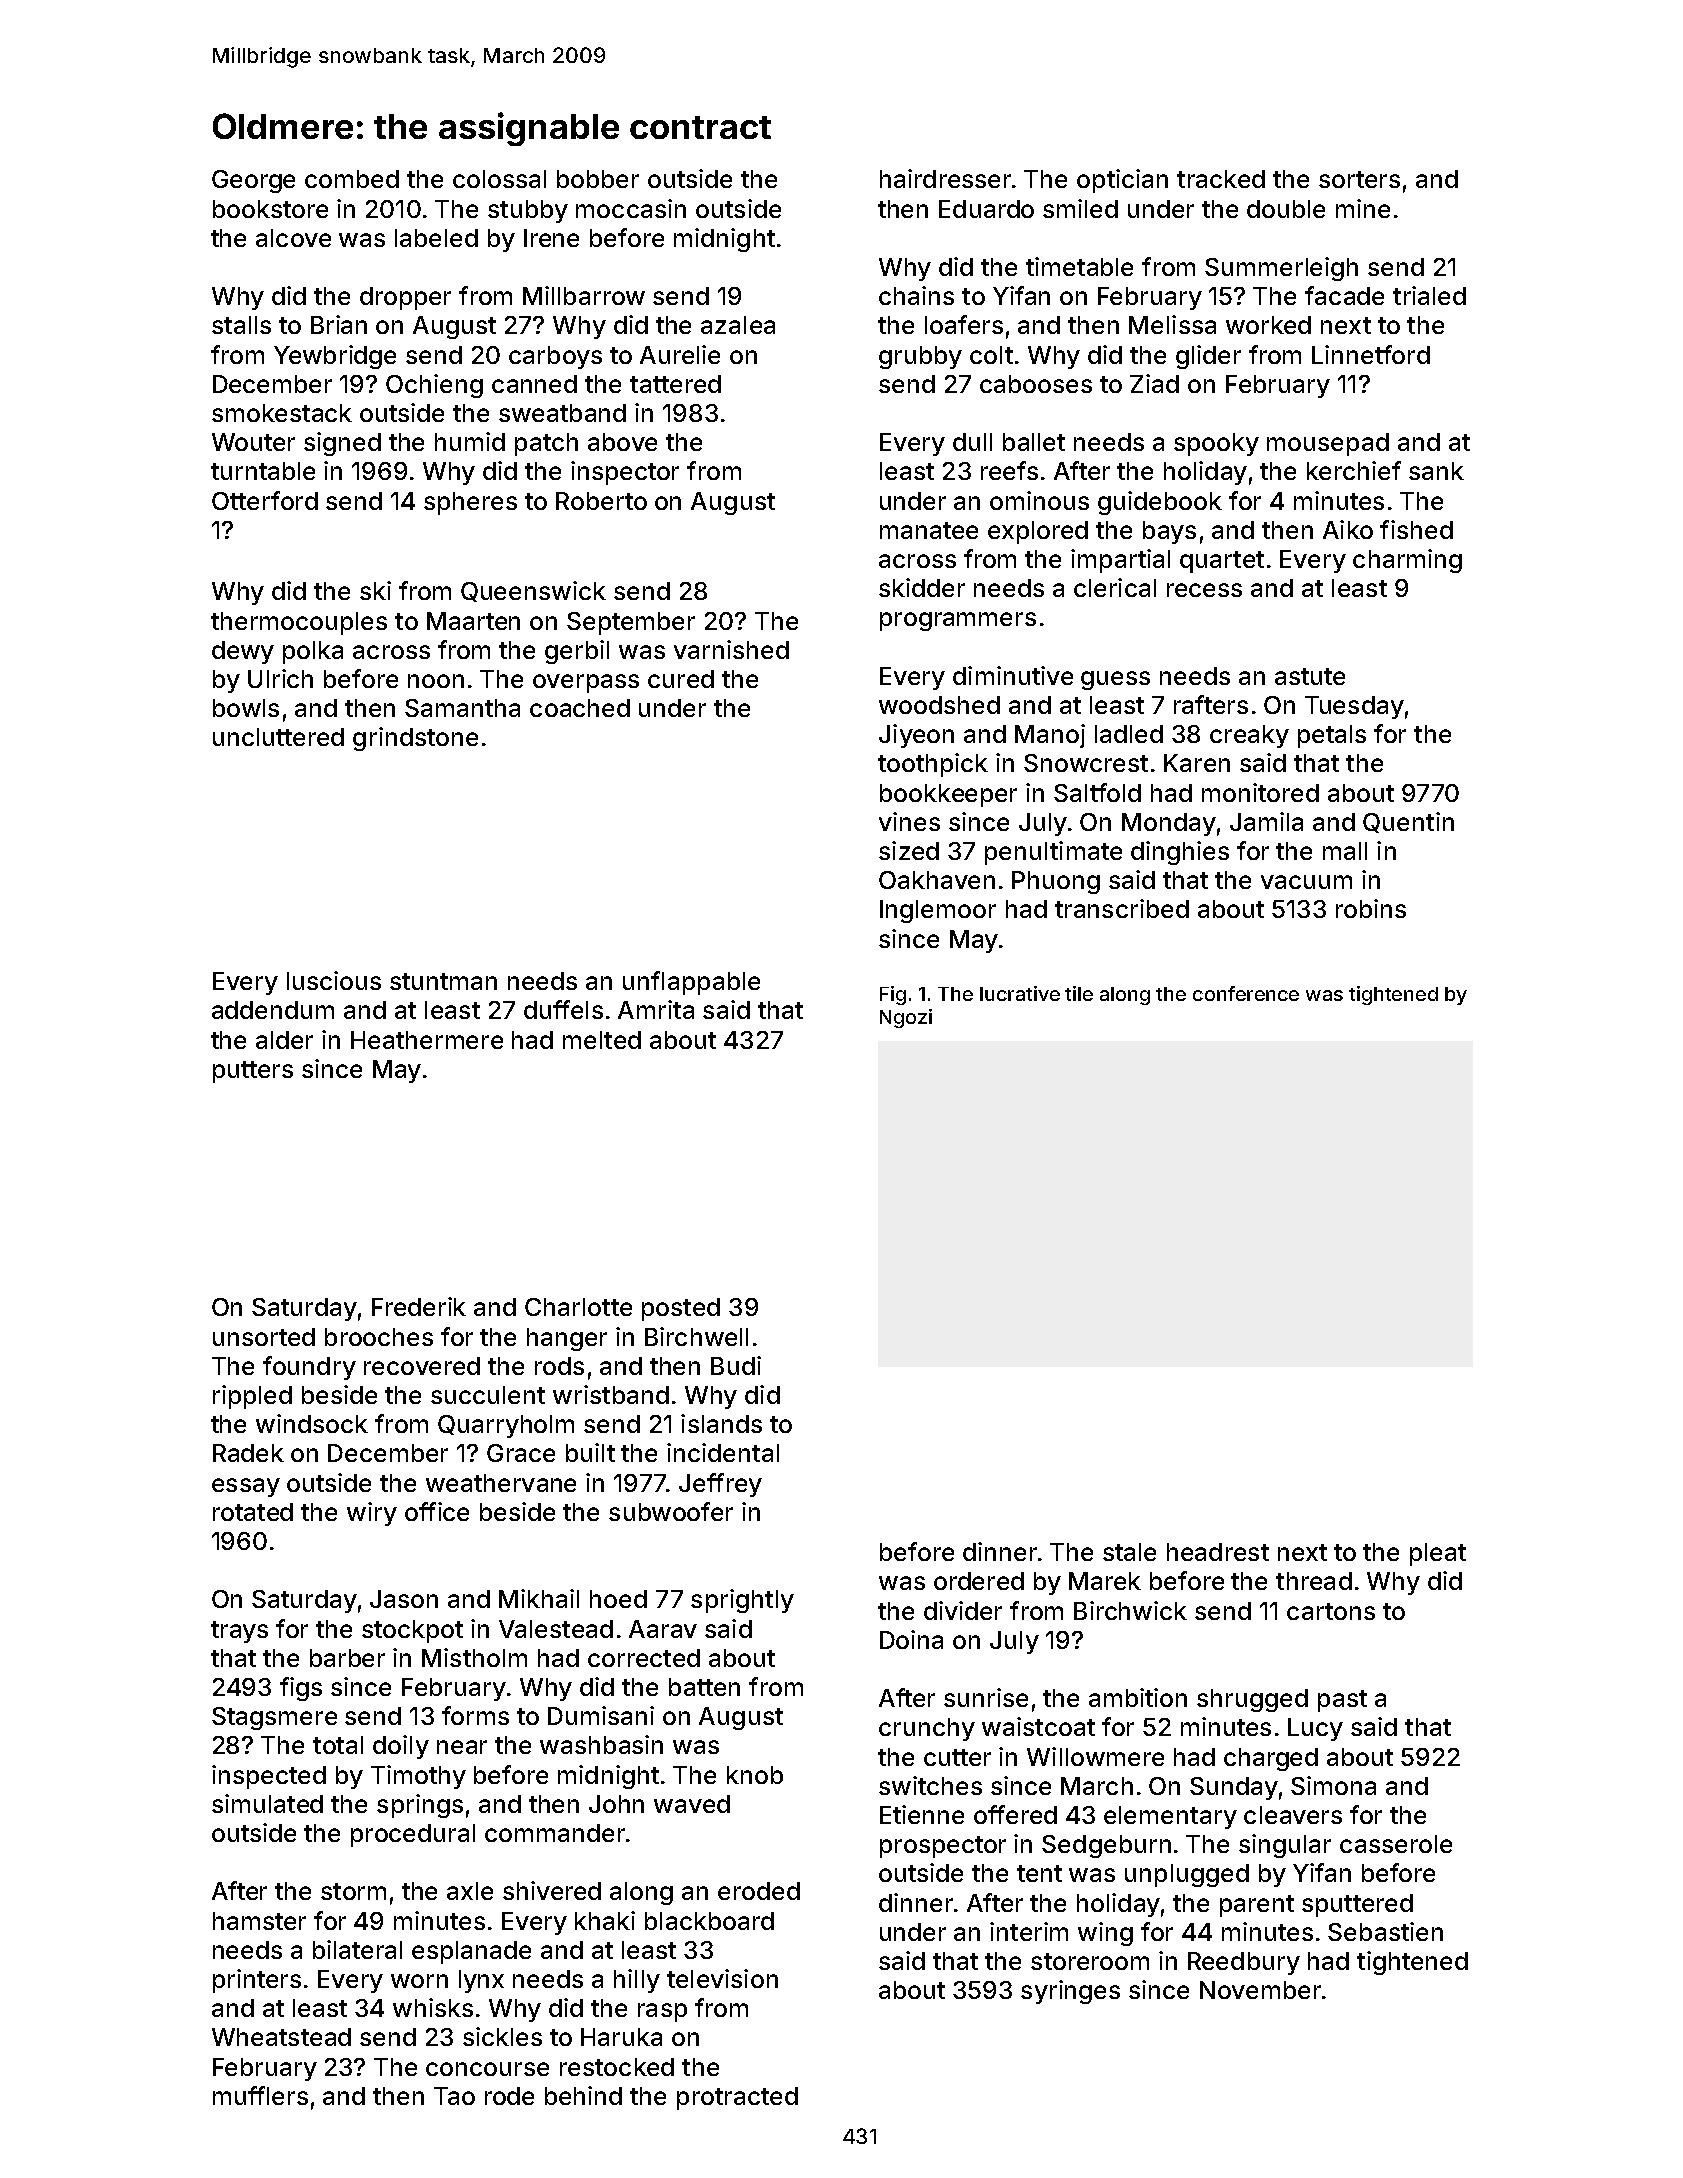 The width and height of the image is (1683, 2178). Describe the element at coordinates (260, 2095) in the image. I see `mufflers` at that location.
